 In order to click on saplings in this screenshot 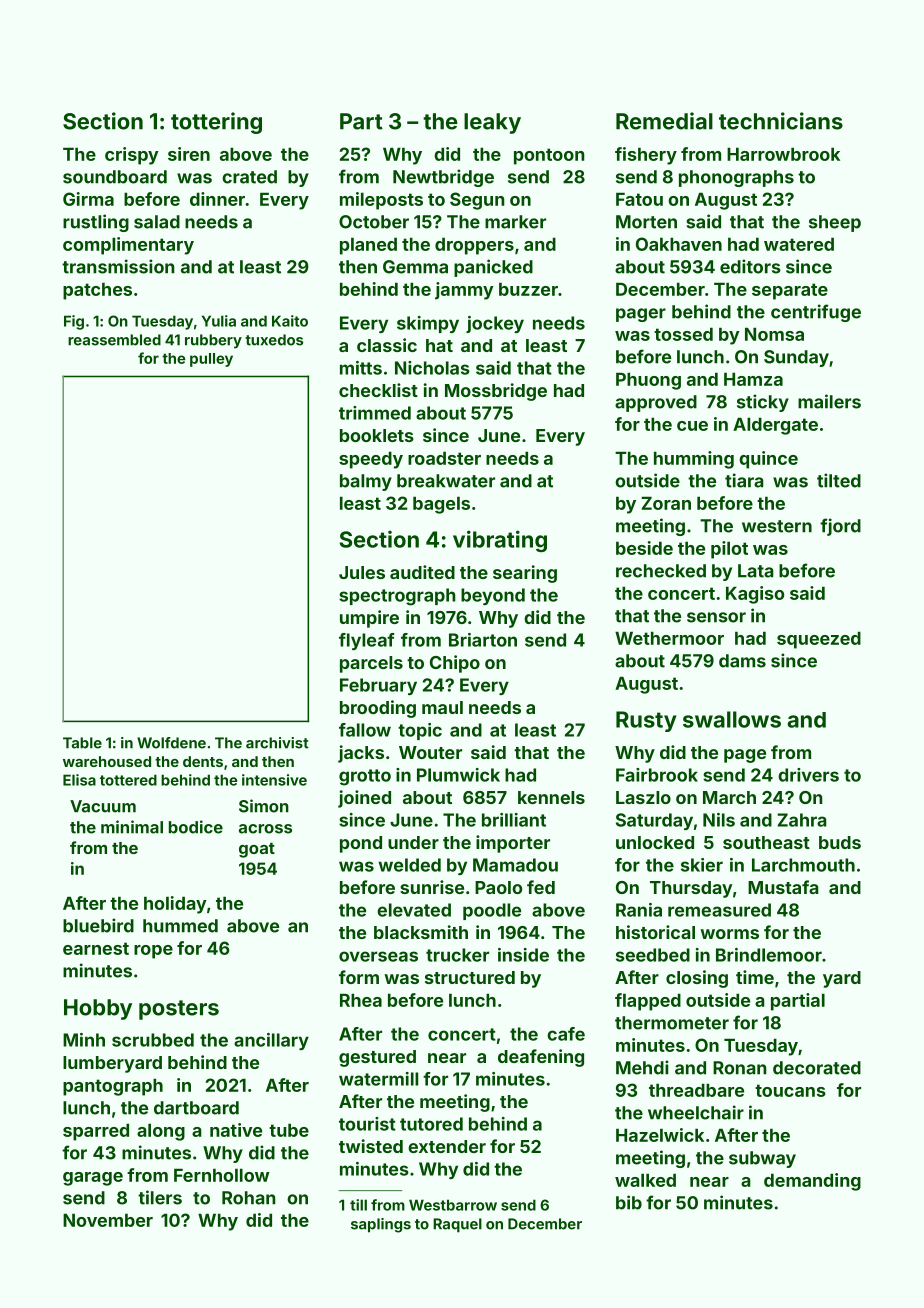, I will do `click(381, 1225)`.
